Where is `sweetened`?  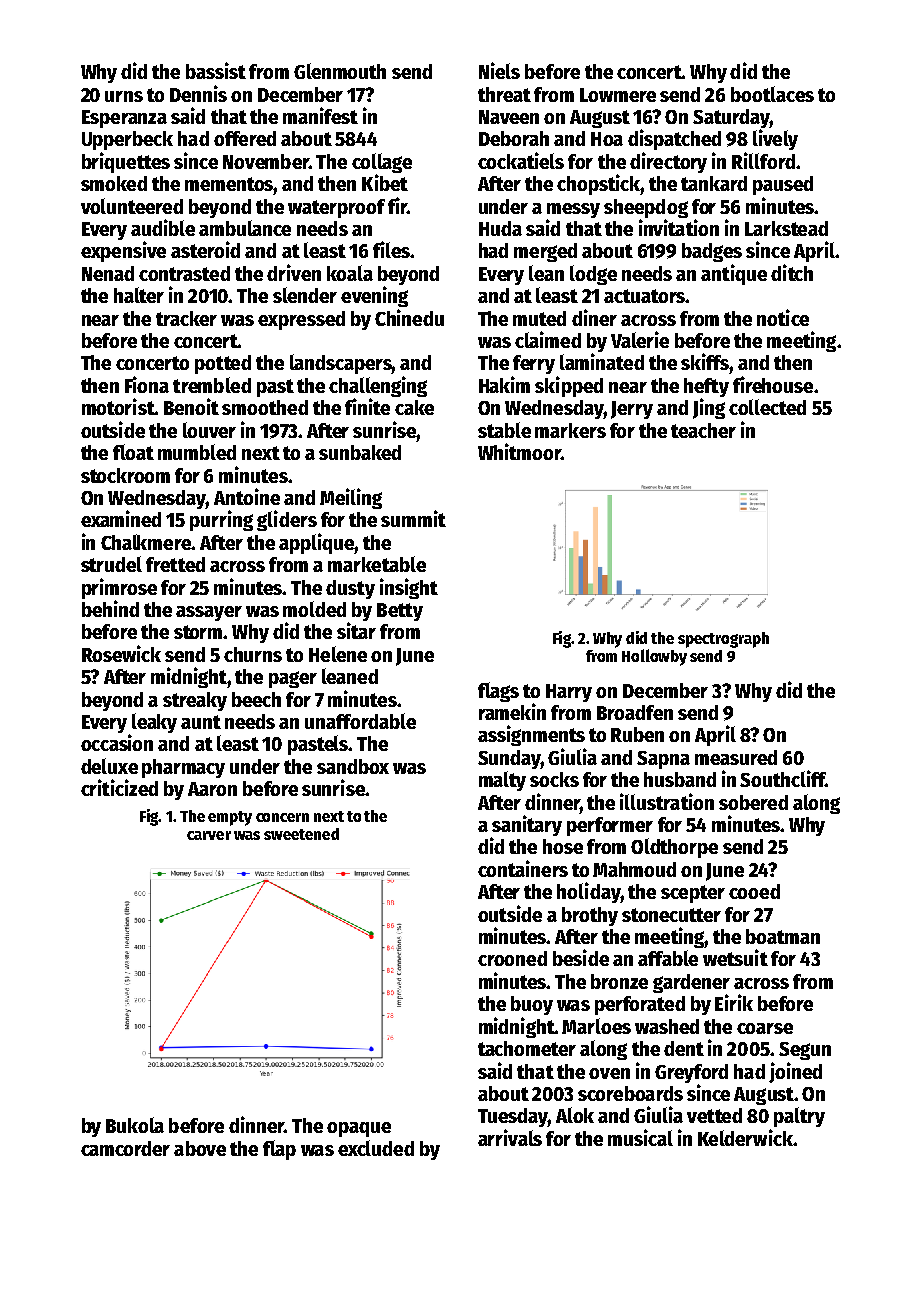
sweetened is located at coordinates (301, 834).
